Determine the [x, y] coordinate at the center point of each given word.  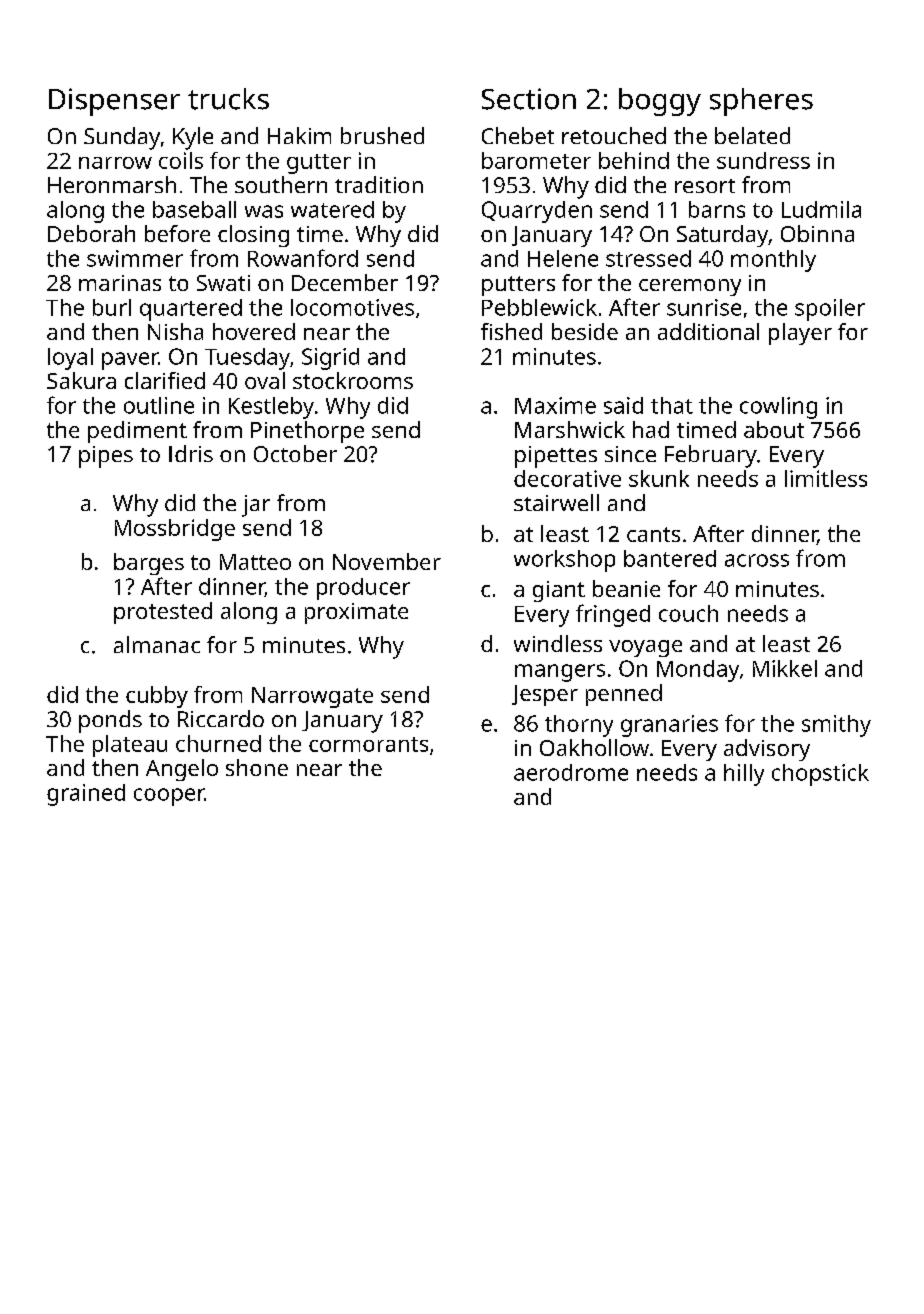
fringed [613, 615]
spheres [761, 102]
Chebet [518, 135]
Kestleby [271, 408]
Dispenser [114, 102]
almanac [157, 644]
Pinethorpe [307, 432]
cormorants [368, 744]
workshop [564, 561]
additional [708, 331]
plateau [130, 746]
